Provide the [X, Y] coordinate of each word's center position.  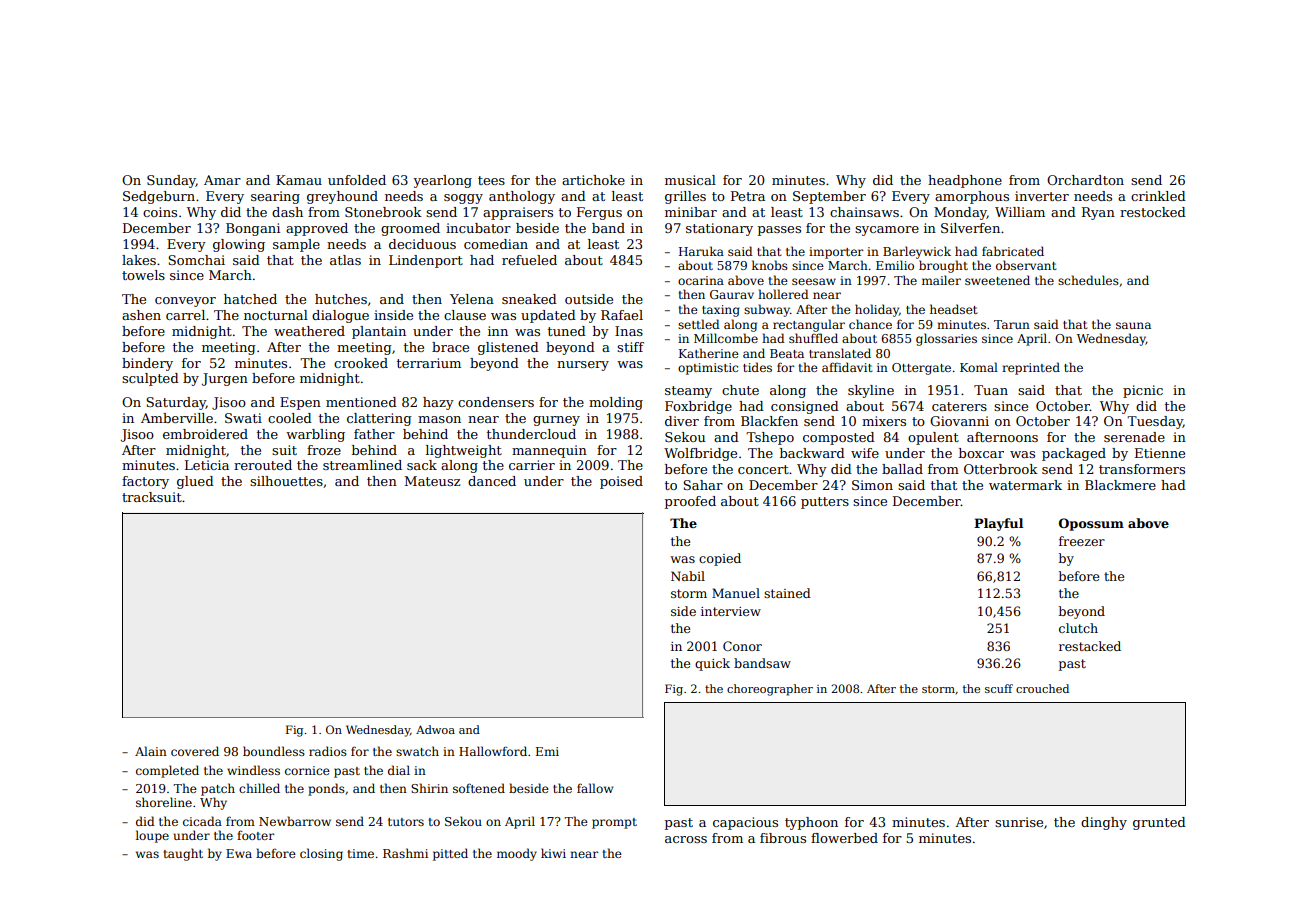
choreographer [770, 690]
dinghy [1104, 823]
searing [275, 197]
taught [183, 854]
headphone [965, 181]
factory [145, 482]
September [829, 197]
